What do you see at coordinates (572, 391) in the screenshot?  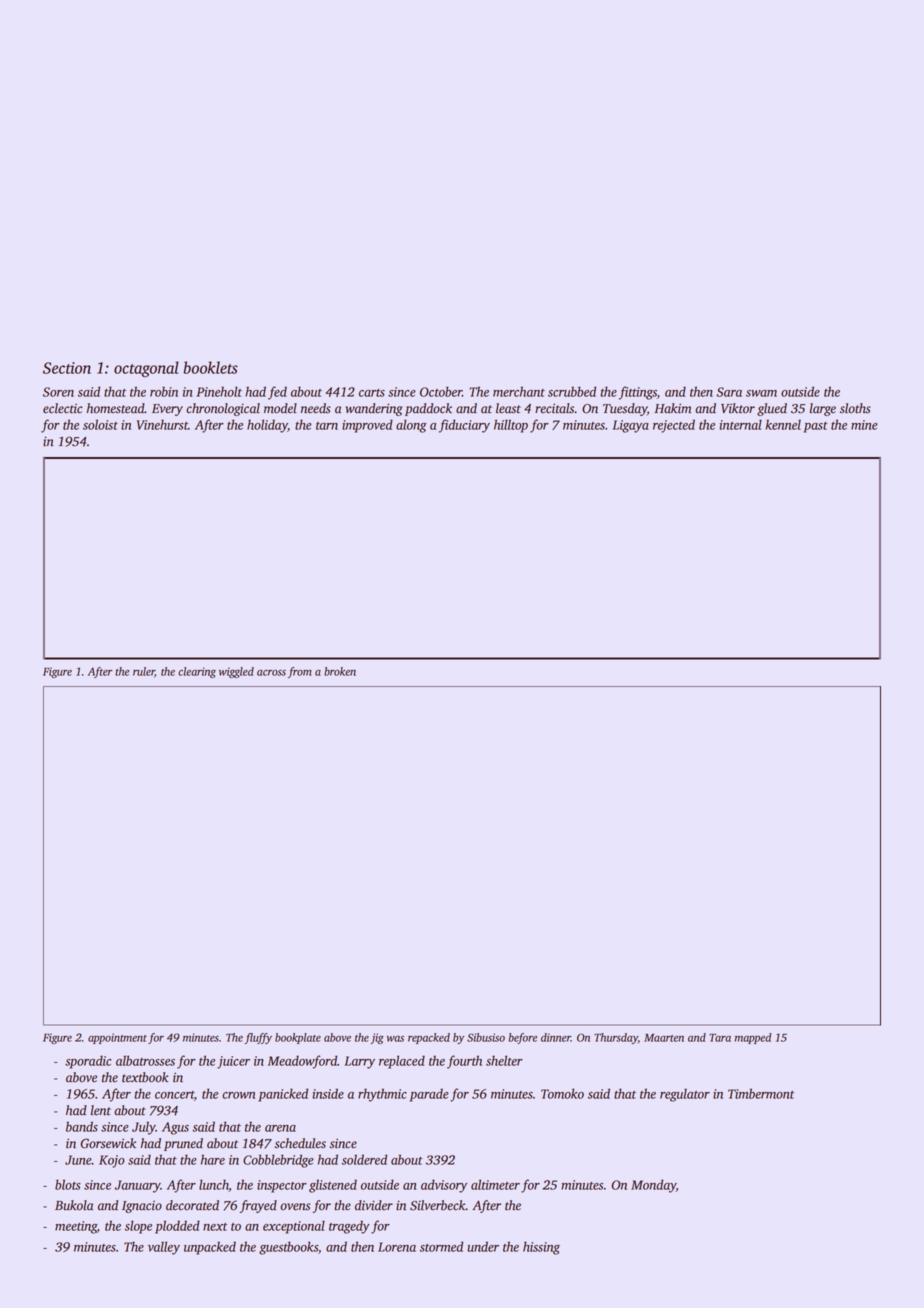 I see `scrubbed` at bounding box center [572, 391].
